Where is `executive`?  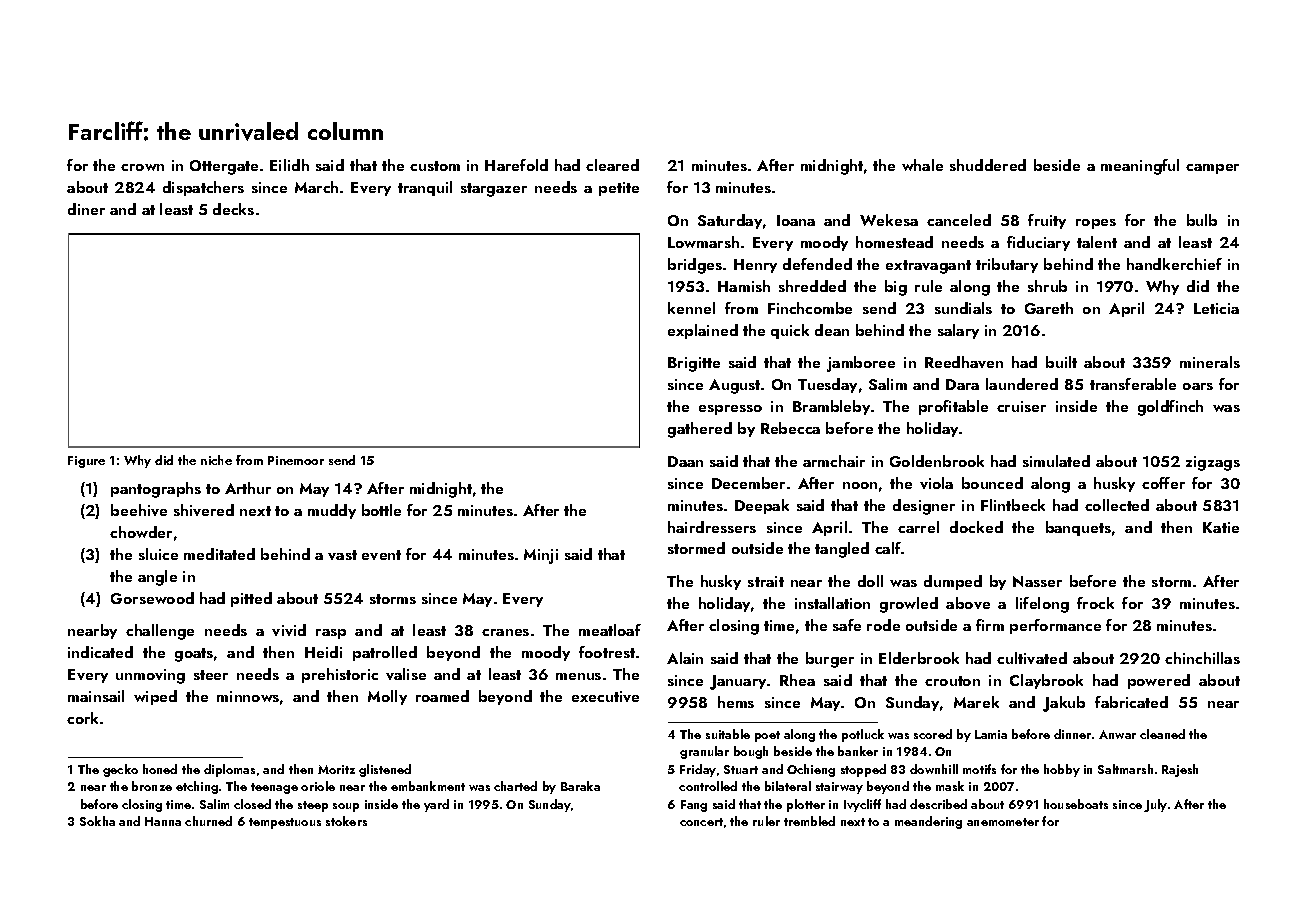 executive is located at coordinates (605, 696).
